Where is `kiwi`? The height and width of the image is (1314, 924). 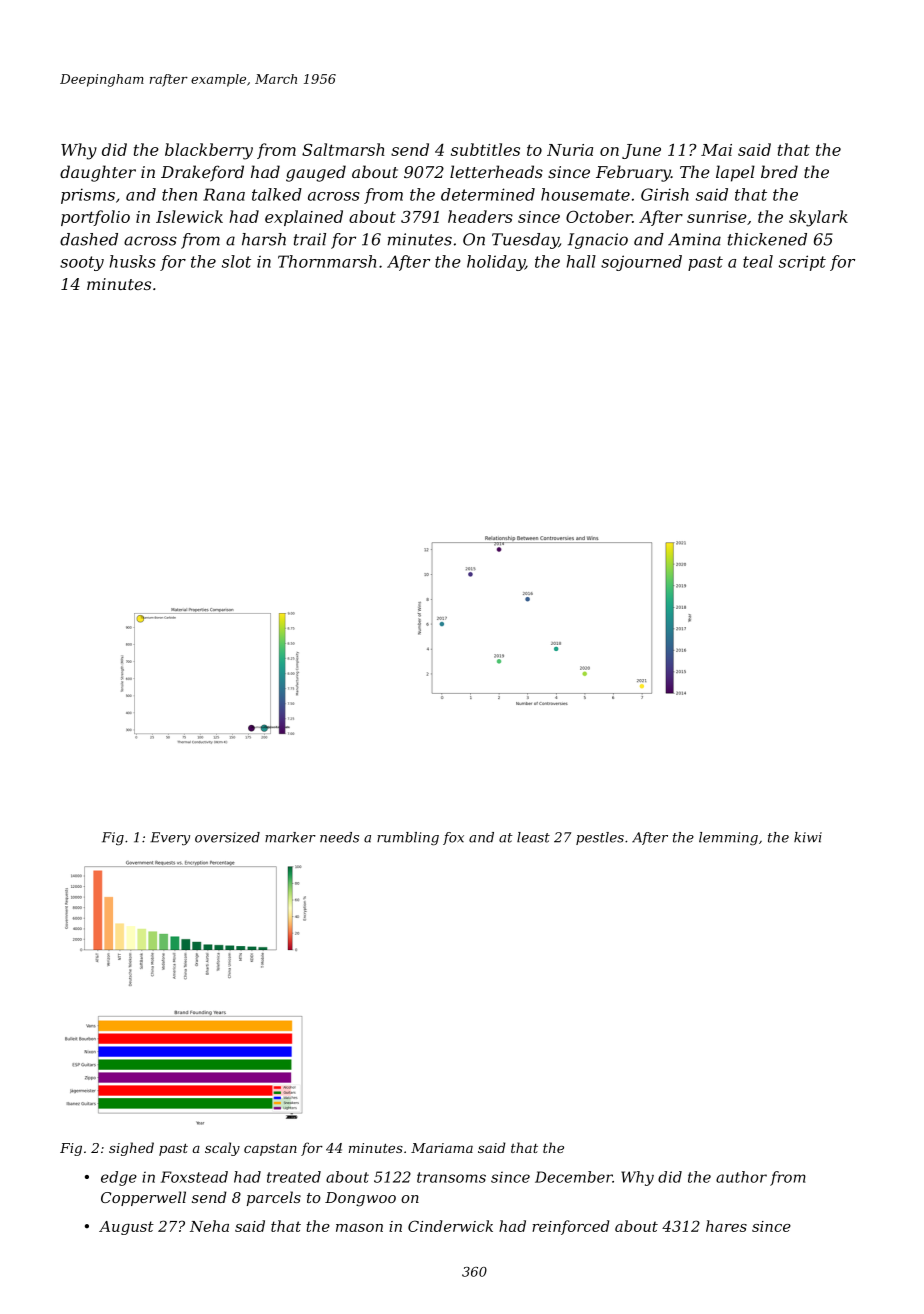
kiwi is located at coordinates (808, 837).
